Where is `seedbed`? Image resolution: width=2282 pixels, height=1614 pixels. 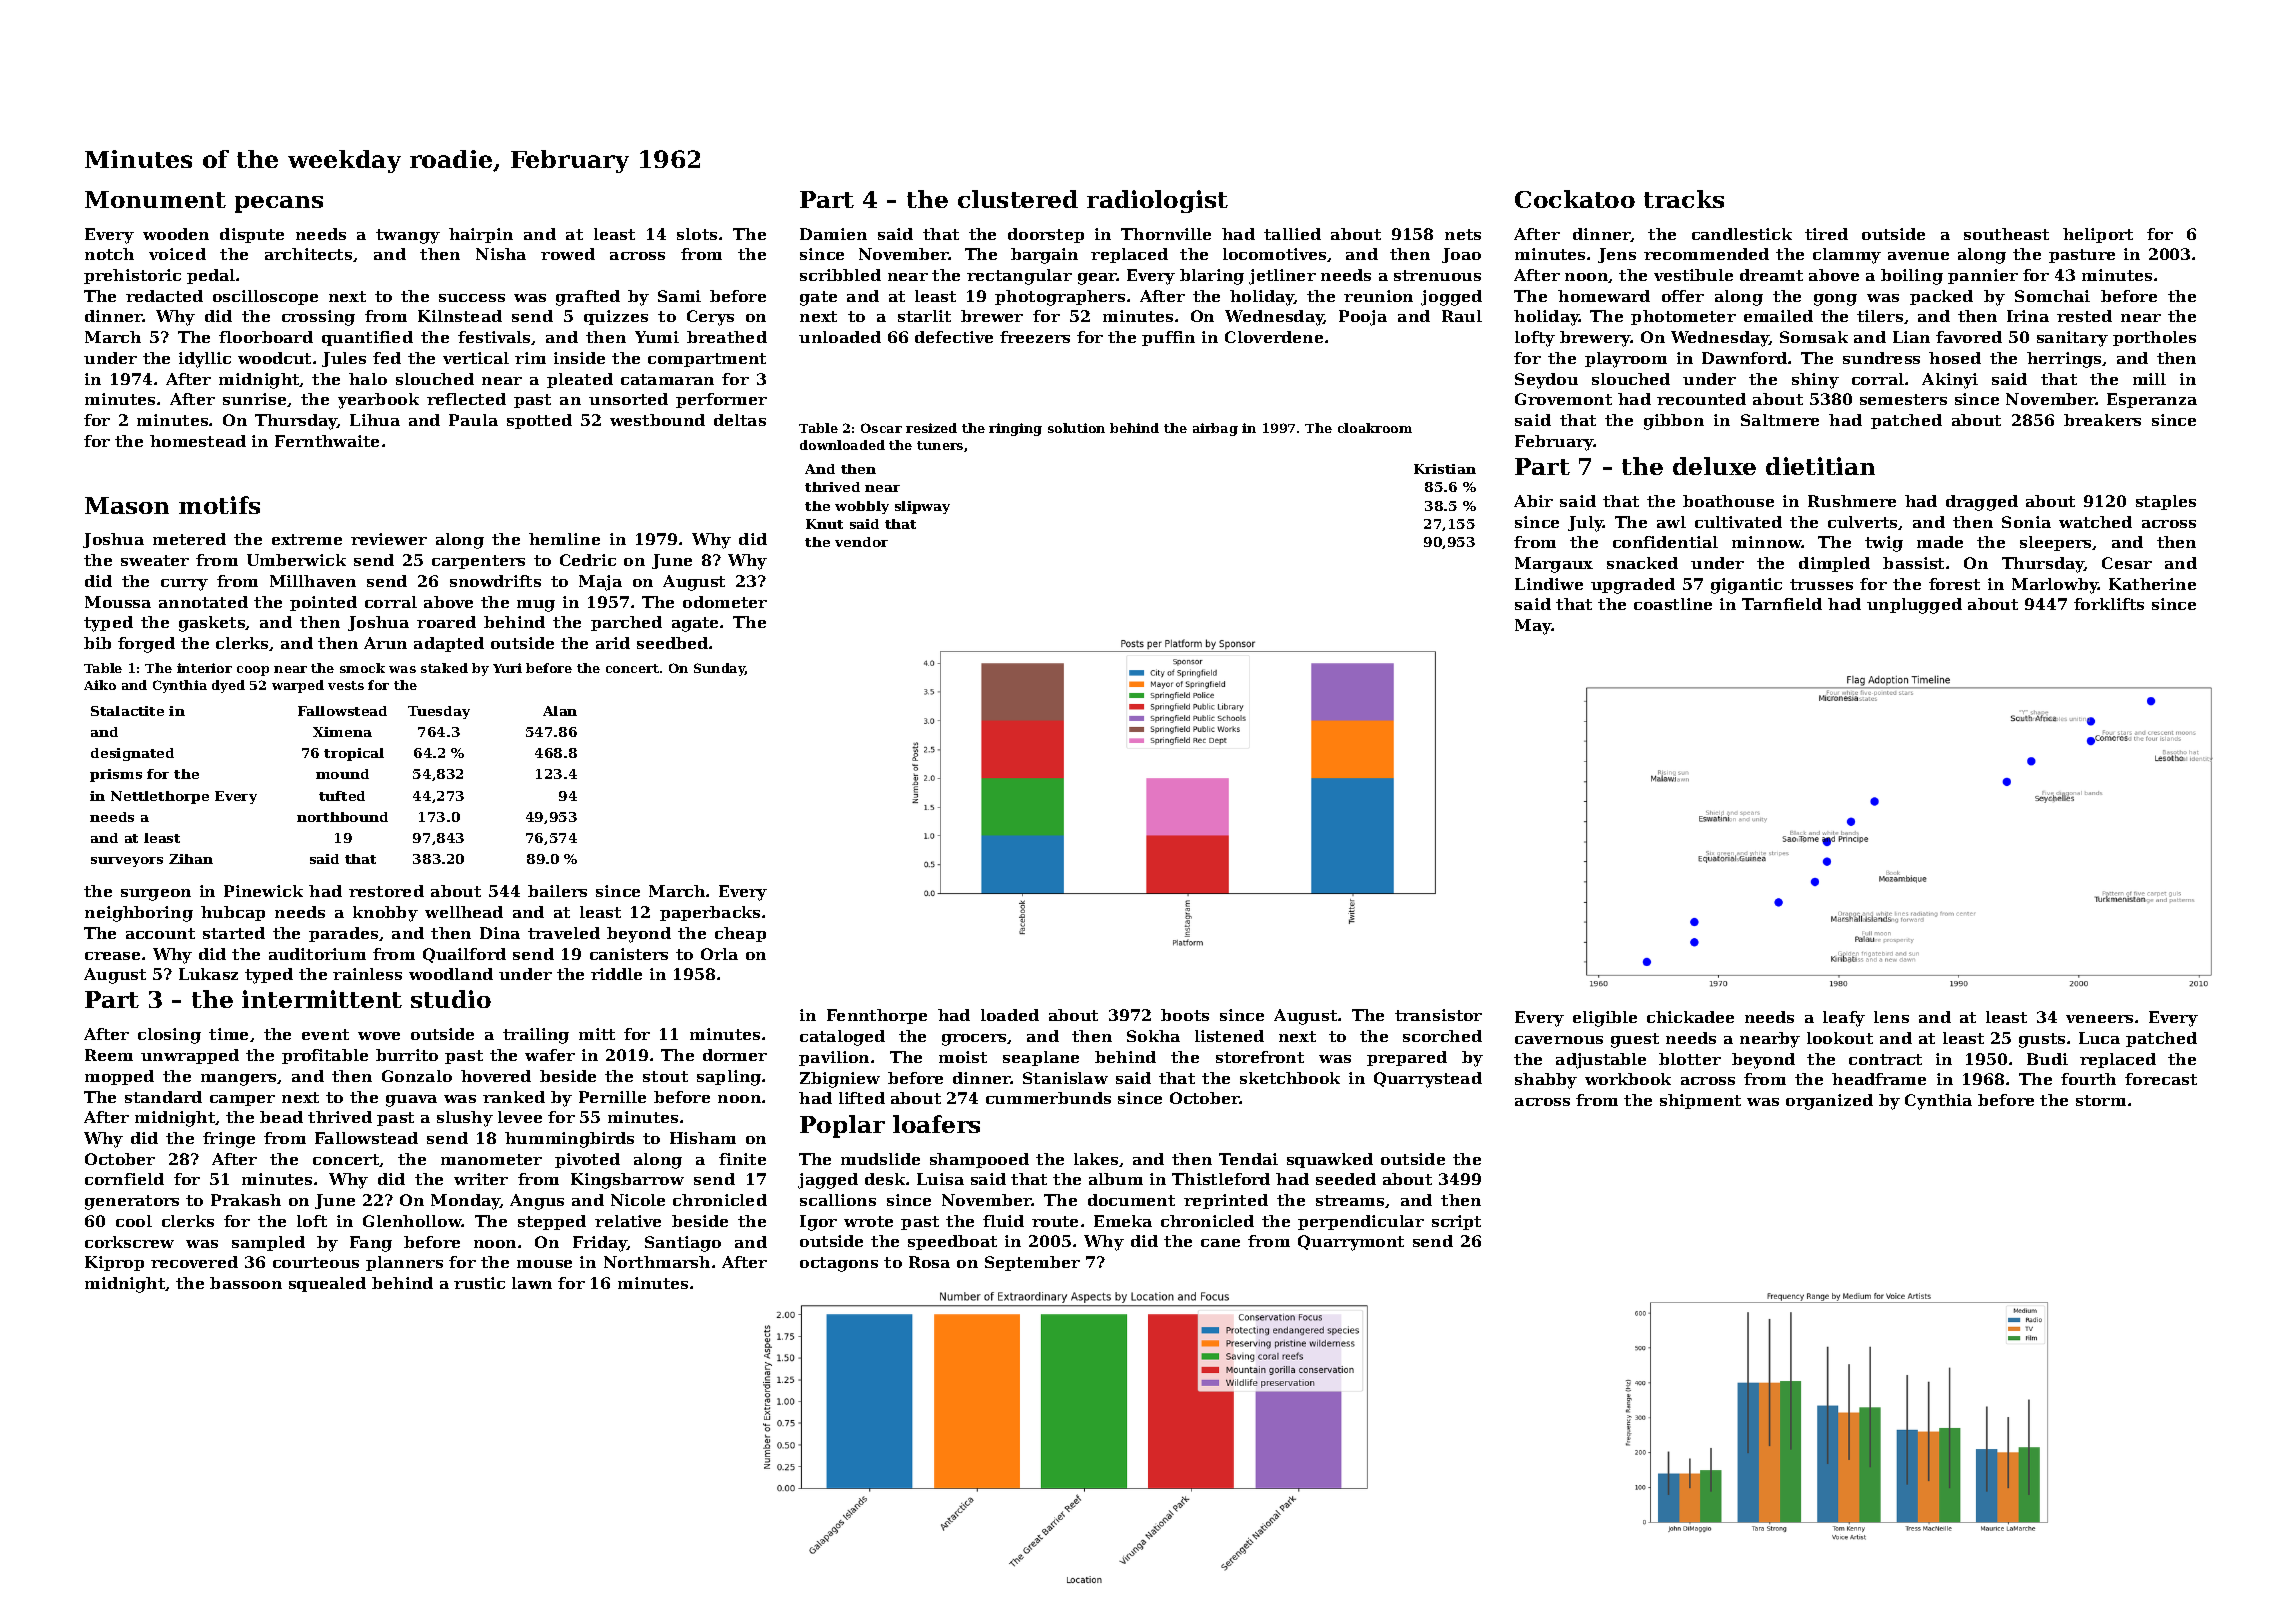
seedbed is located at coordinates (672, 643).
